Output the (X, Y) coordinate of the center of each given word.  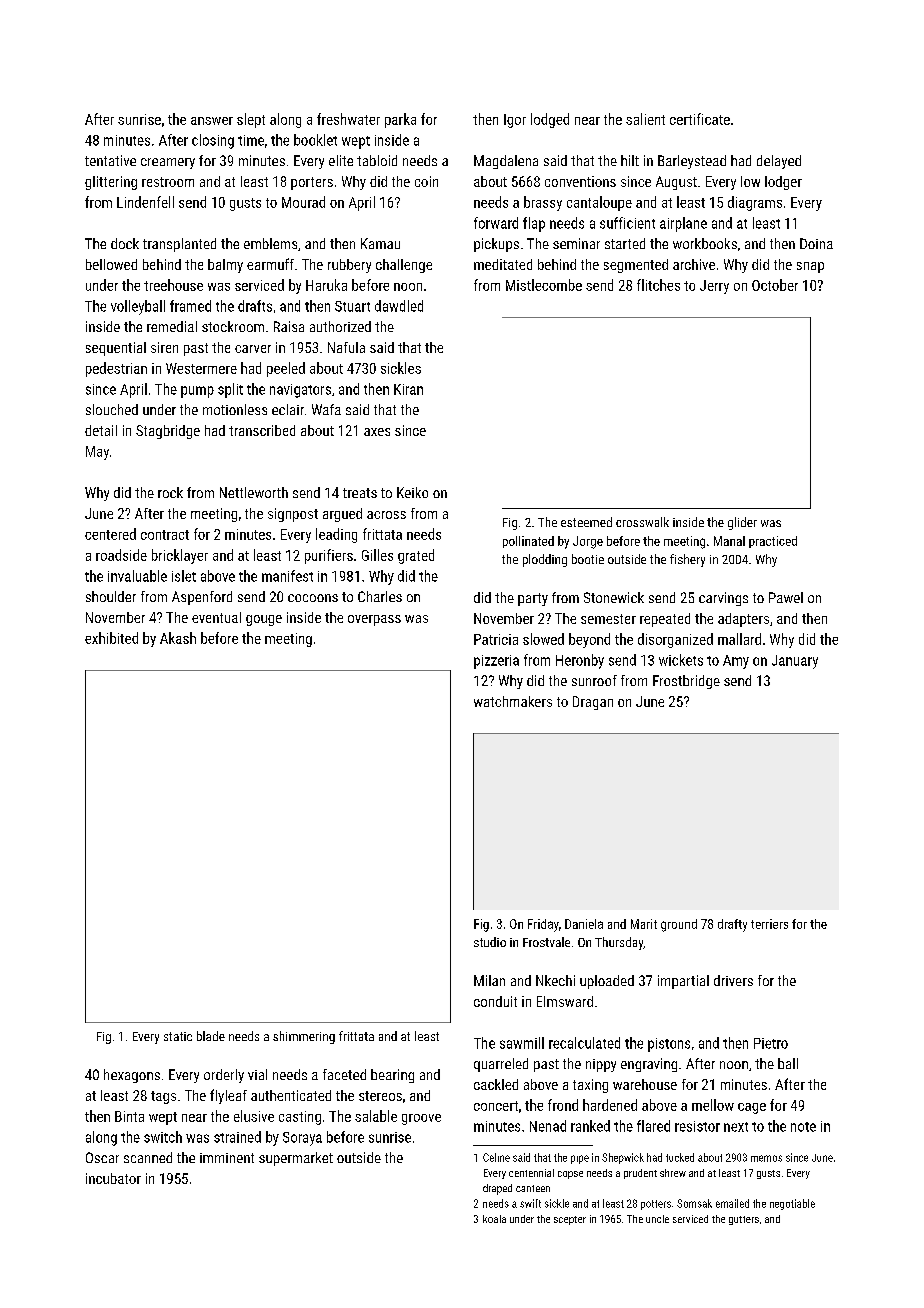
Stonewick (614, 597)
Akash (178, 638)
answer (212, 121)
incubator (113, 1178)
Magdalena (506, 162)
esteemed (586, 522)
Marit (644, 924)
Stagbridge (168, 432)
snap (810, 267)
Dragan (593, 703)
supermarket (296, 1159)
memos (766, 1158)
